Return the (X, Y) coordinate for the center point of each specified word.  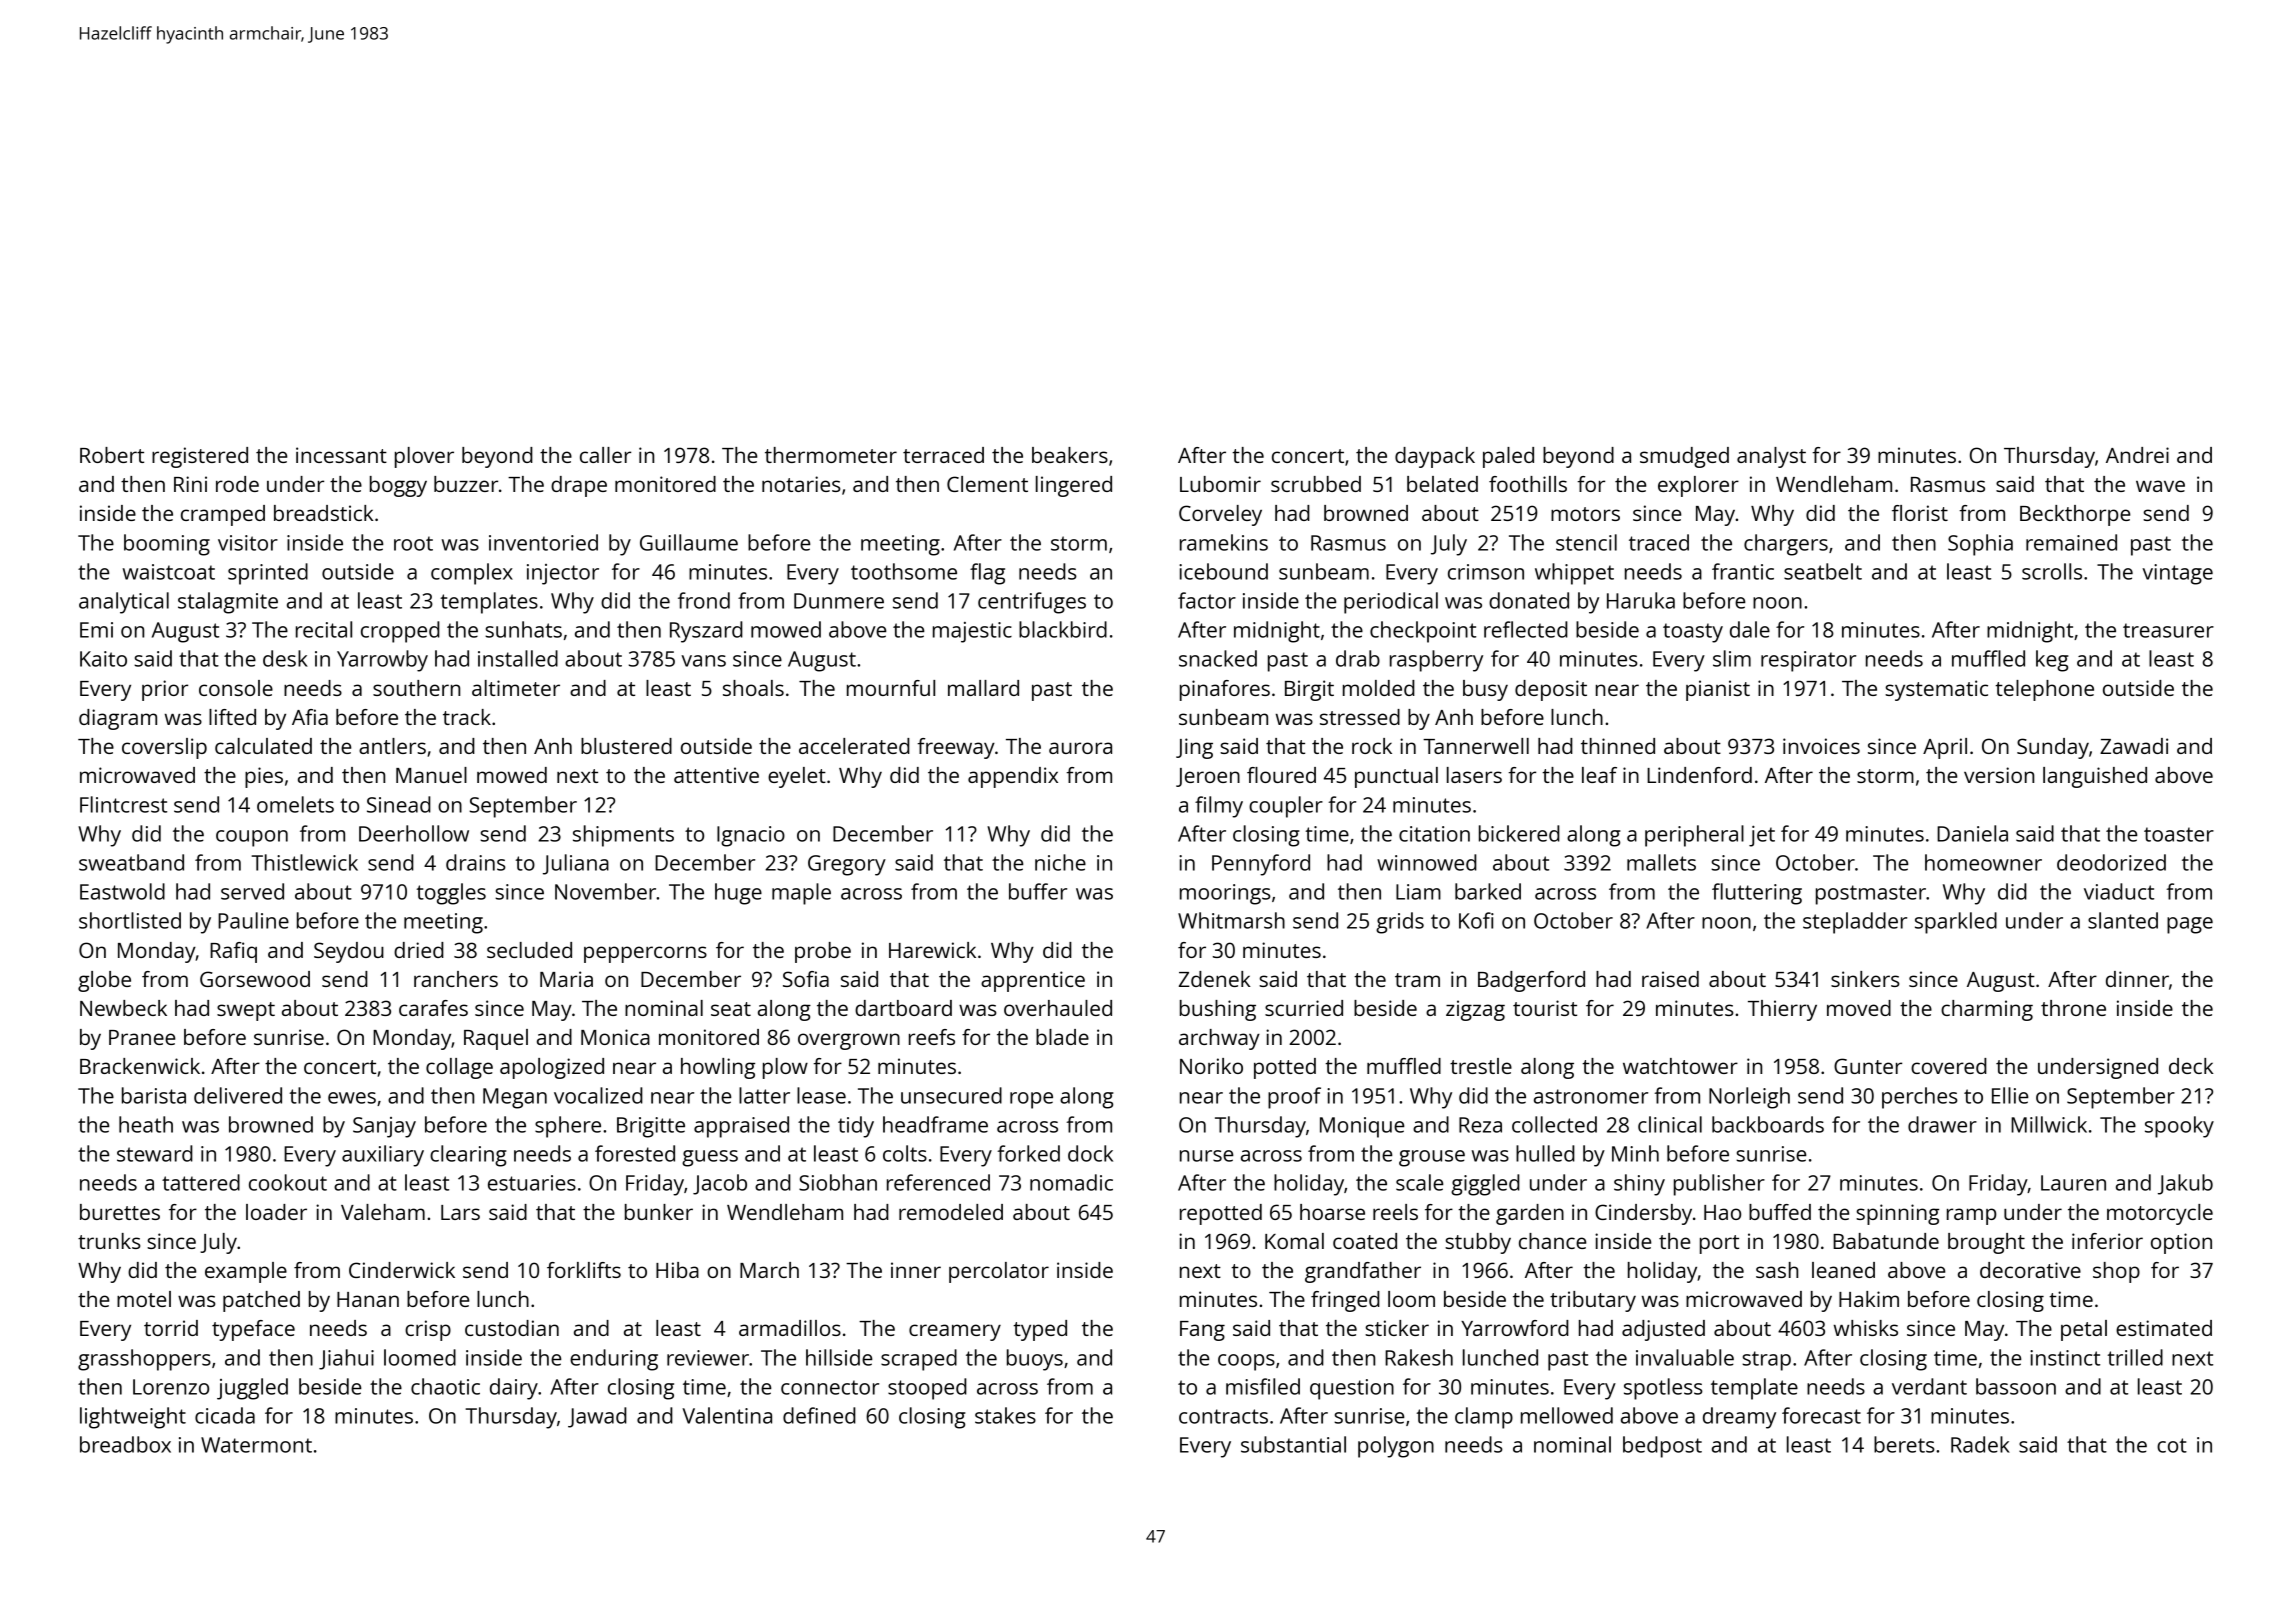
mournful (891, 688)
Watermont (256, 1445)
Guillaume (689, 542)
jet (1762, 836)
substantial (1293, 1444)
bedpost (1662, 1447)
